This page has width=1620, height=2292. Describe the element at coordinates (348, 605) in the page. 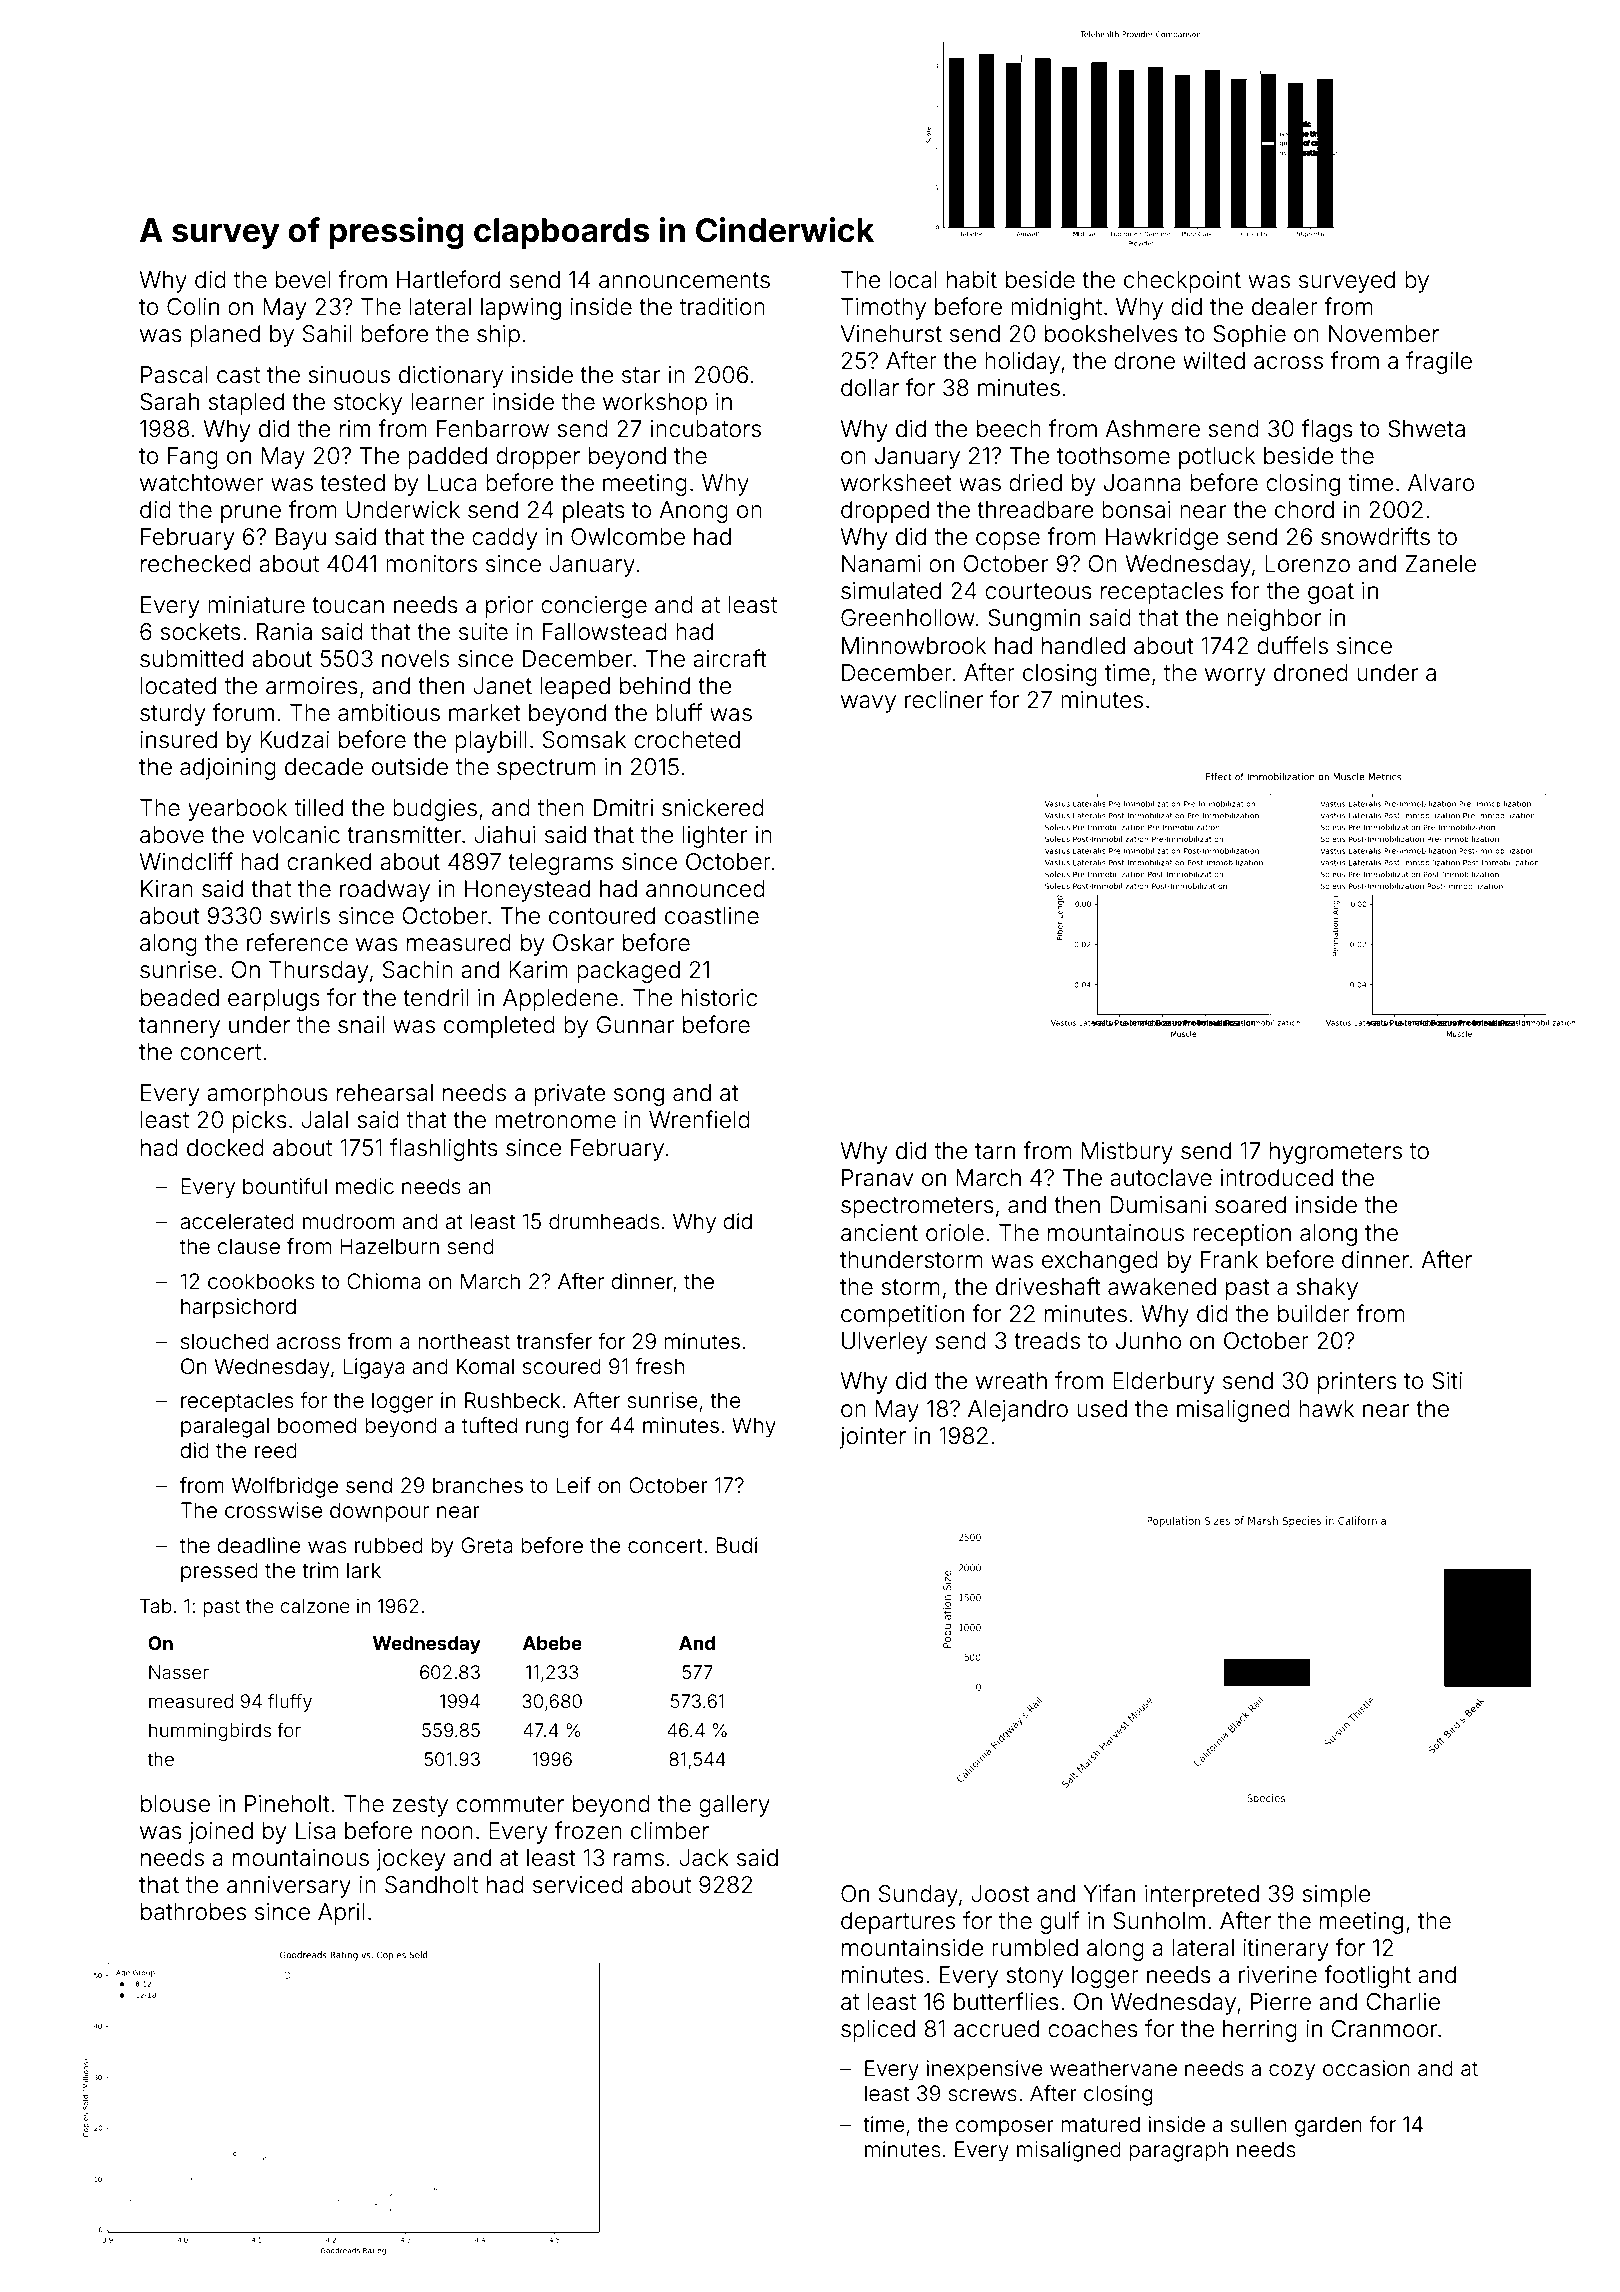

I see `toucan` at that location.
